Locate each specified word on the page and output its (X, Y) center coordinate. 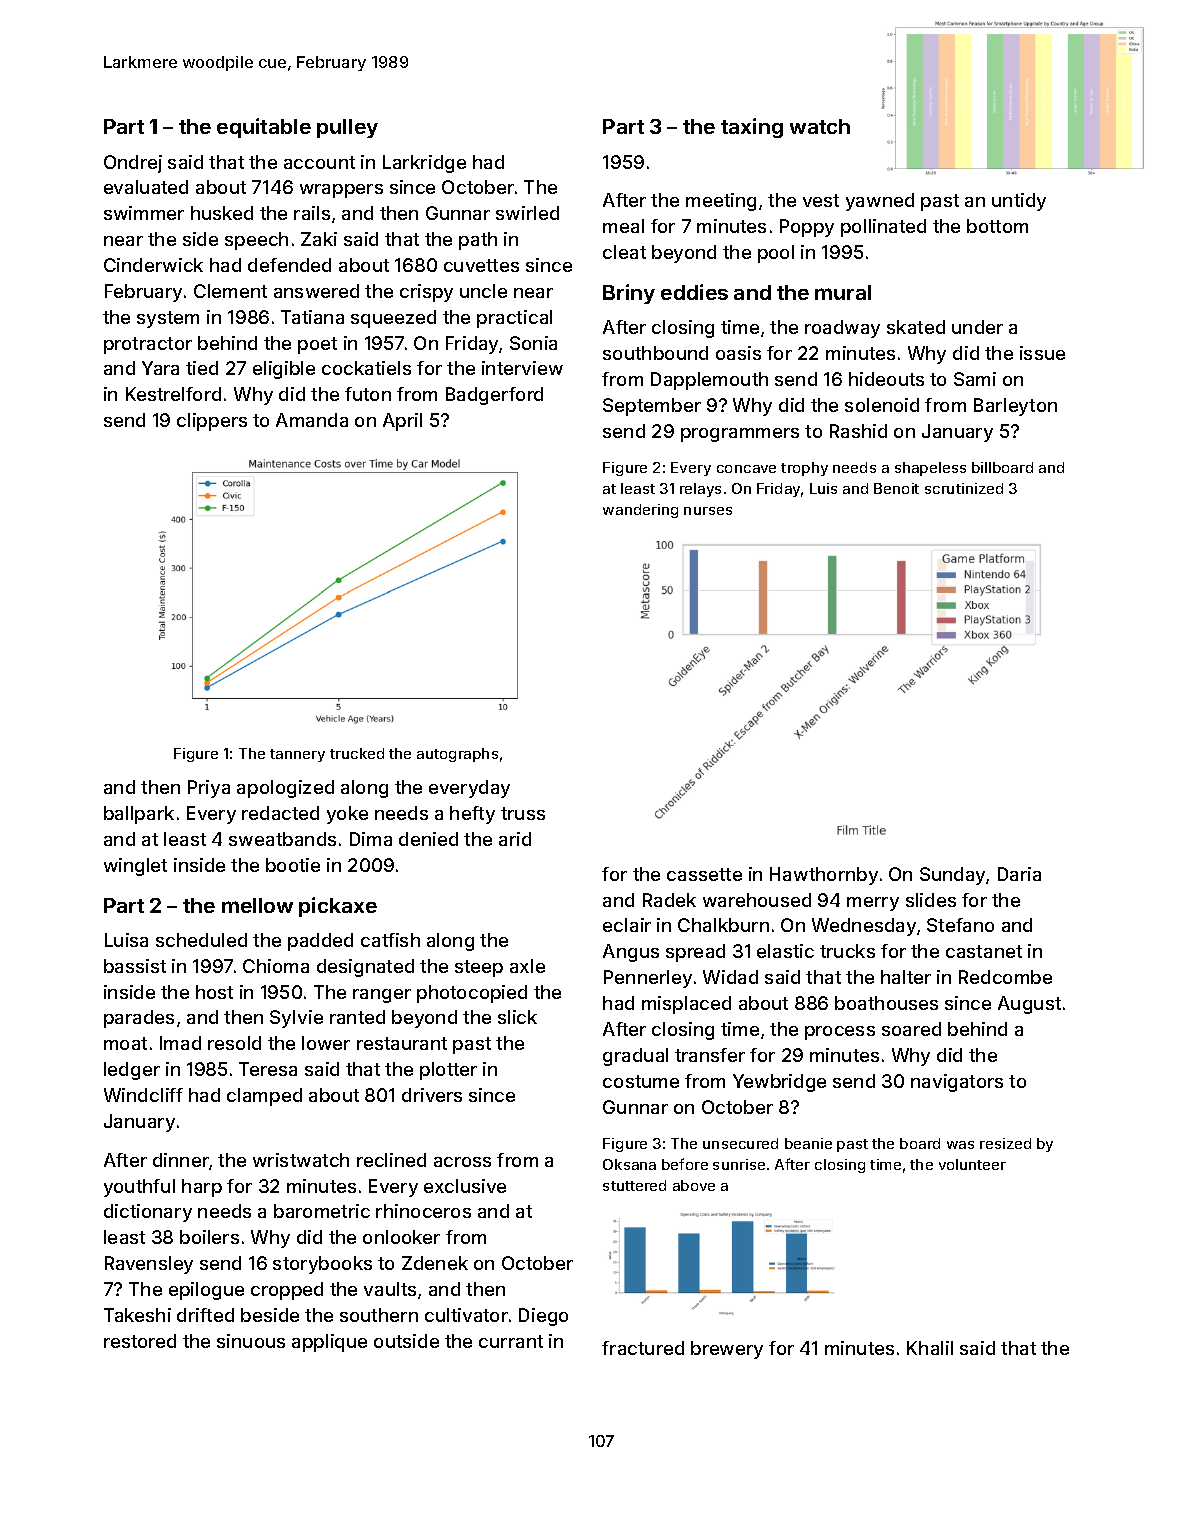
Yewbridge (779, 1083)
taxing (752, 128)
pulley (347, 128)
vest (821, 200)
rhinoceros (423, 1211)
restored (140, 1341)
